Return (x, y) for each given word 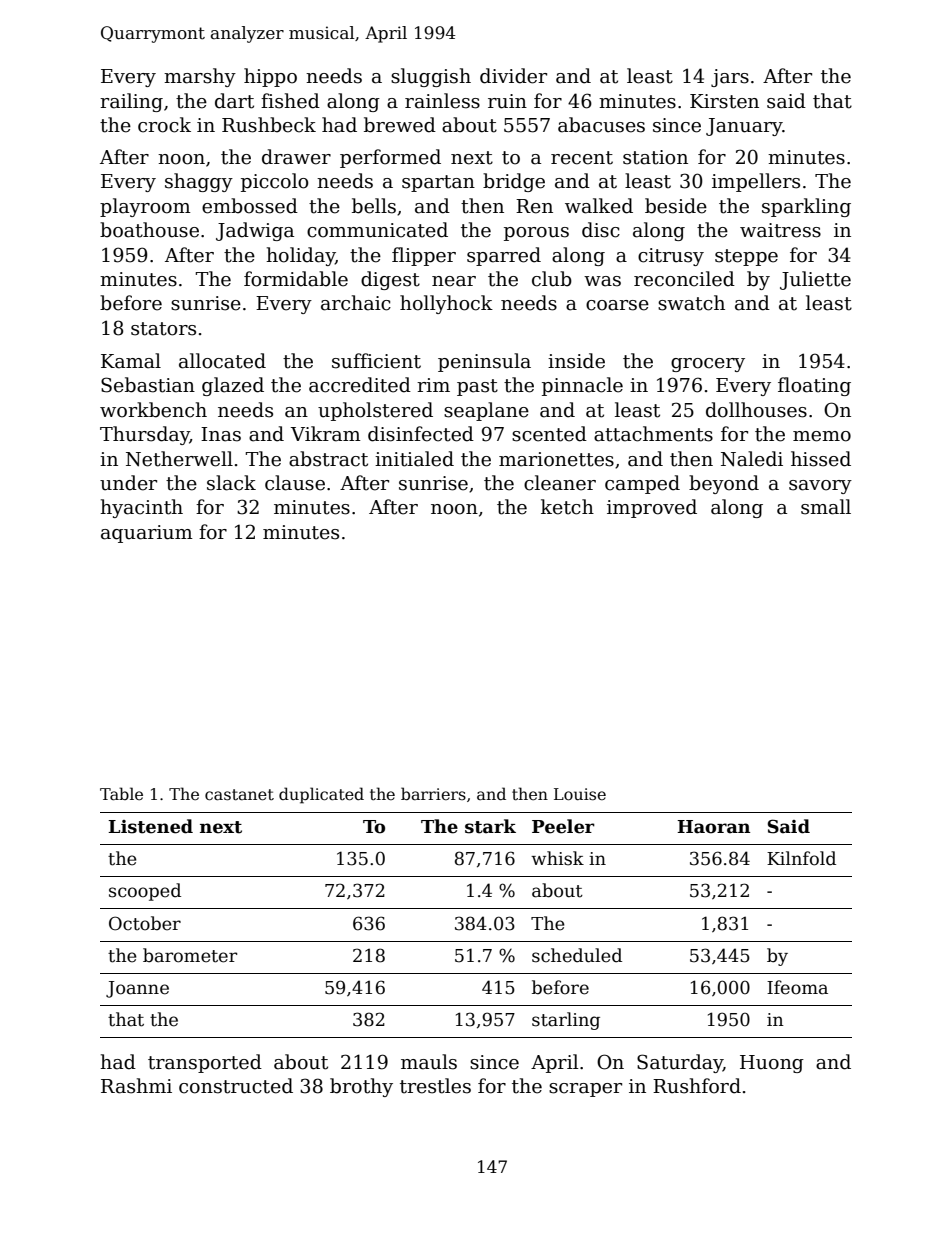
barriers (433, 793)
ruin (507, 101)
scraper (585, 1090)
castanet (239, 795)
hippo (270, 77)
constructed (236, 1086)
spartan (438, 183)
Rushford (697, 1086)
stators (163, 329)
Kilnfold (801, 858)
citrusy (671, 257)
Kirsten (724, 101)
